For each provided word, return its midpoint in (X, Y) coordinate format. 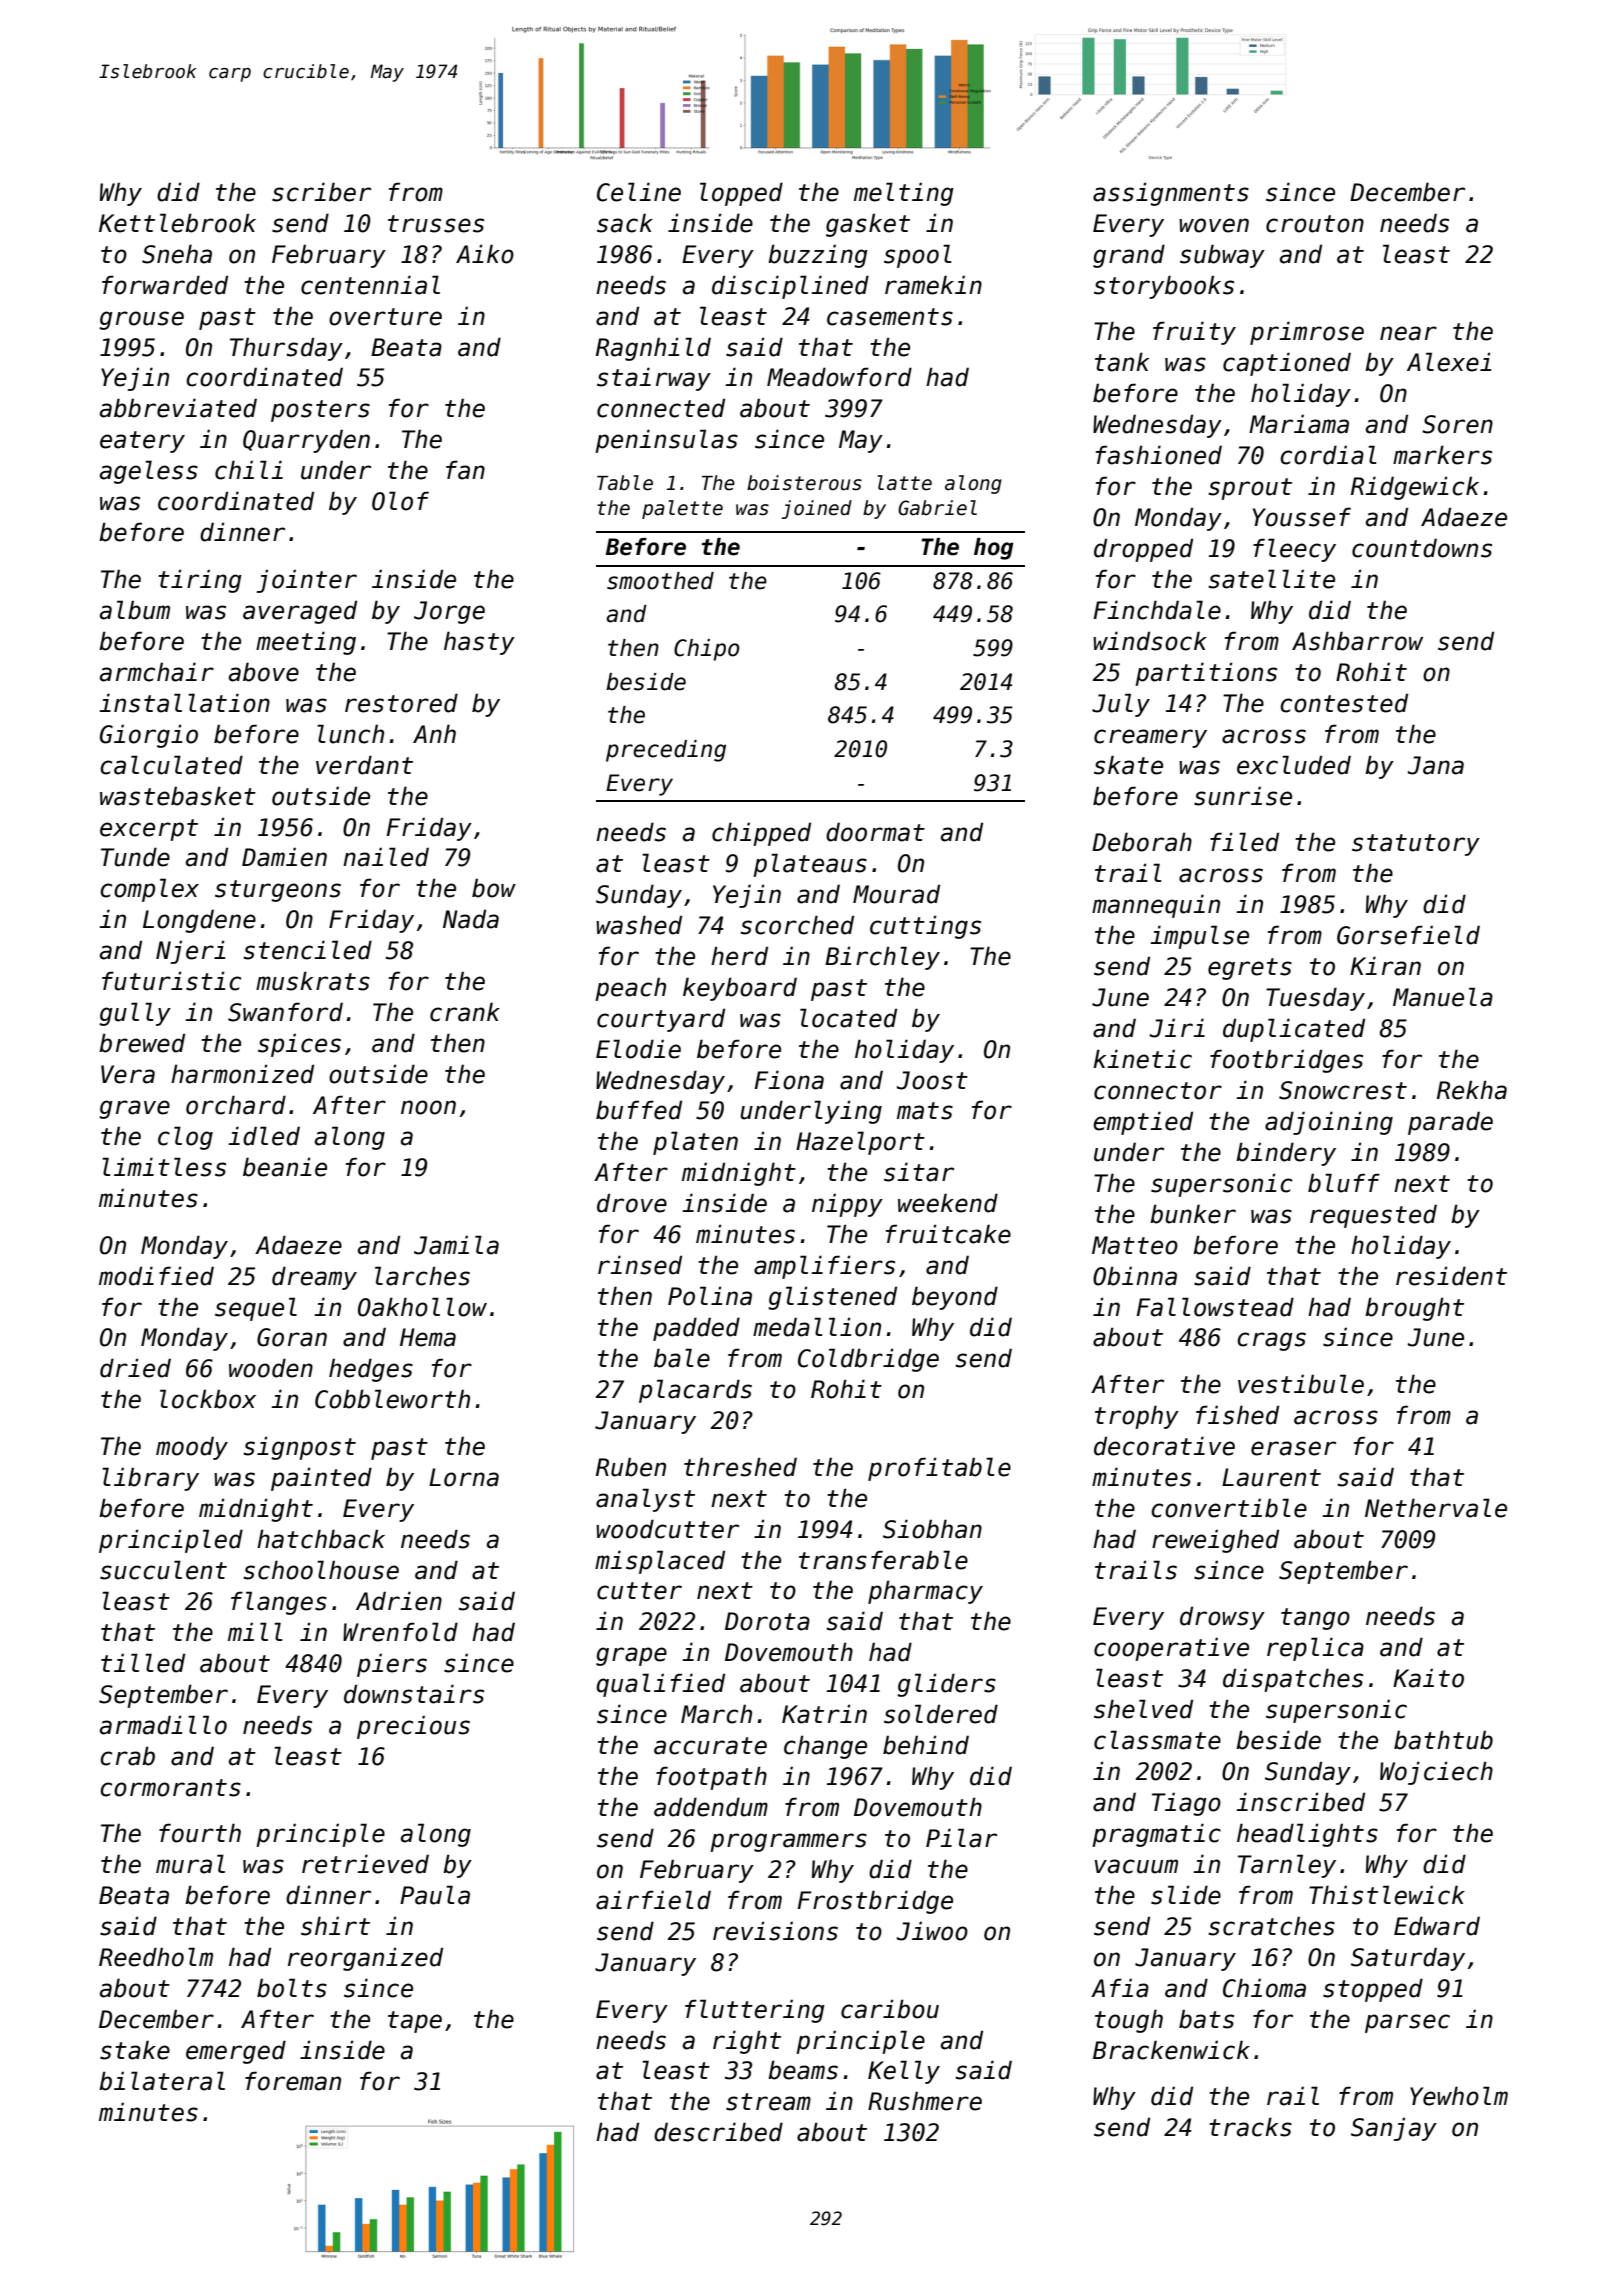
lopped (741, 194)
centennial (370, 285)
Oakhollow (422, 1307)
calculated (171, 765)
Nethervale (1436, 1508)
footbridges (1286, 1061)
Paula (435, 1895)
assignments (1171, 194)
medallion (817, 1327)
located (848, 1018)
